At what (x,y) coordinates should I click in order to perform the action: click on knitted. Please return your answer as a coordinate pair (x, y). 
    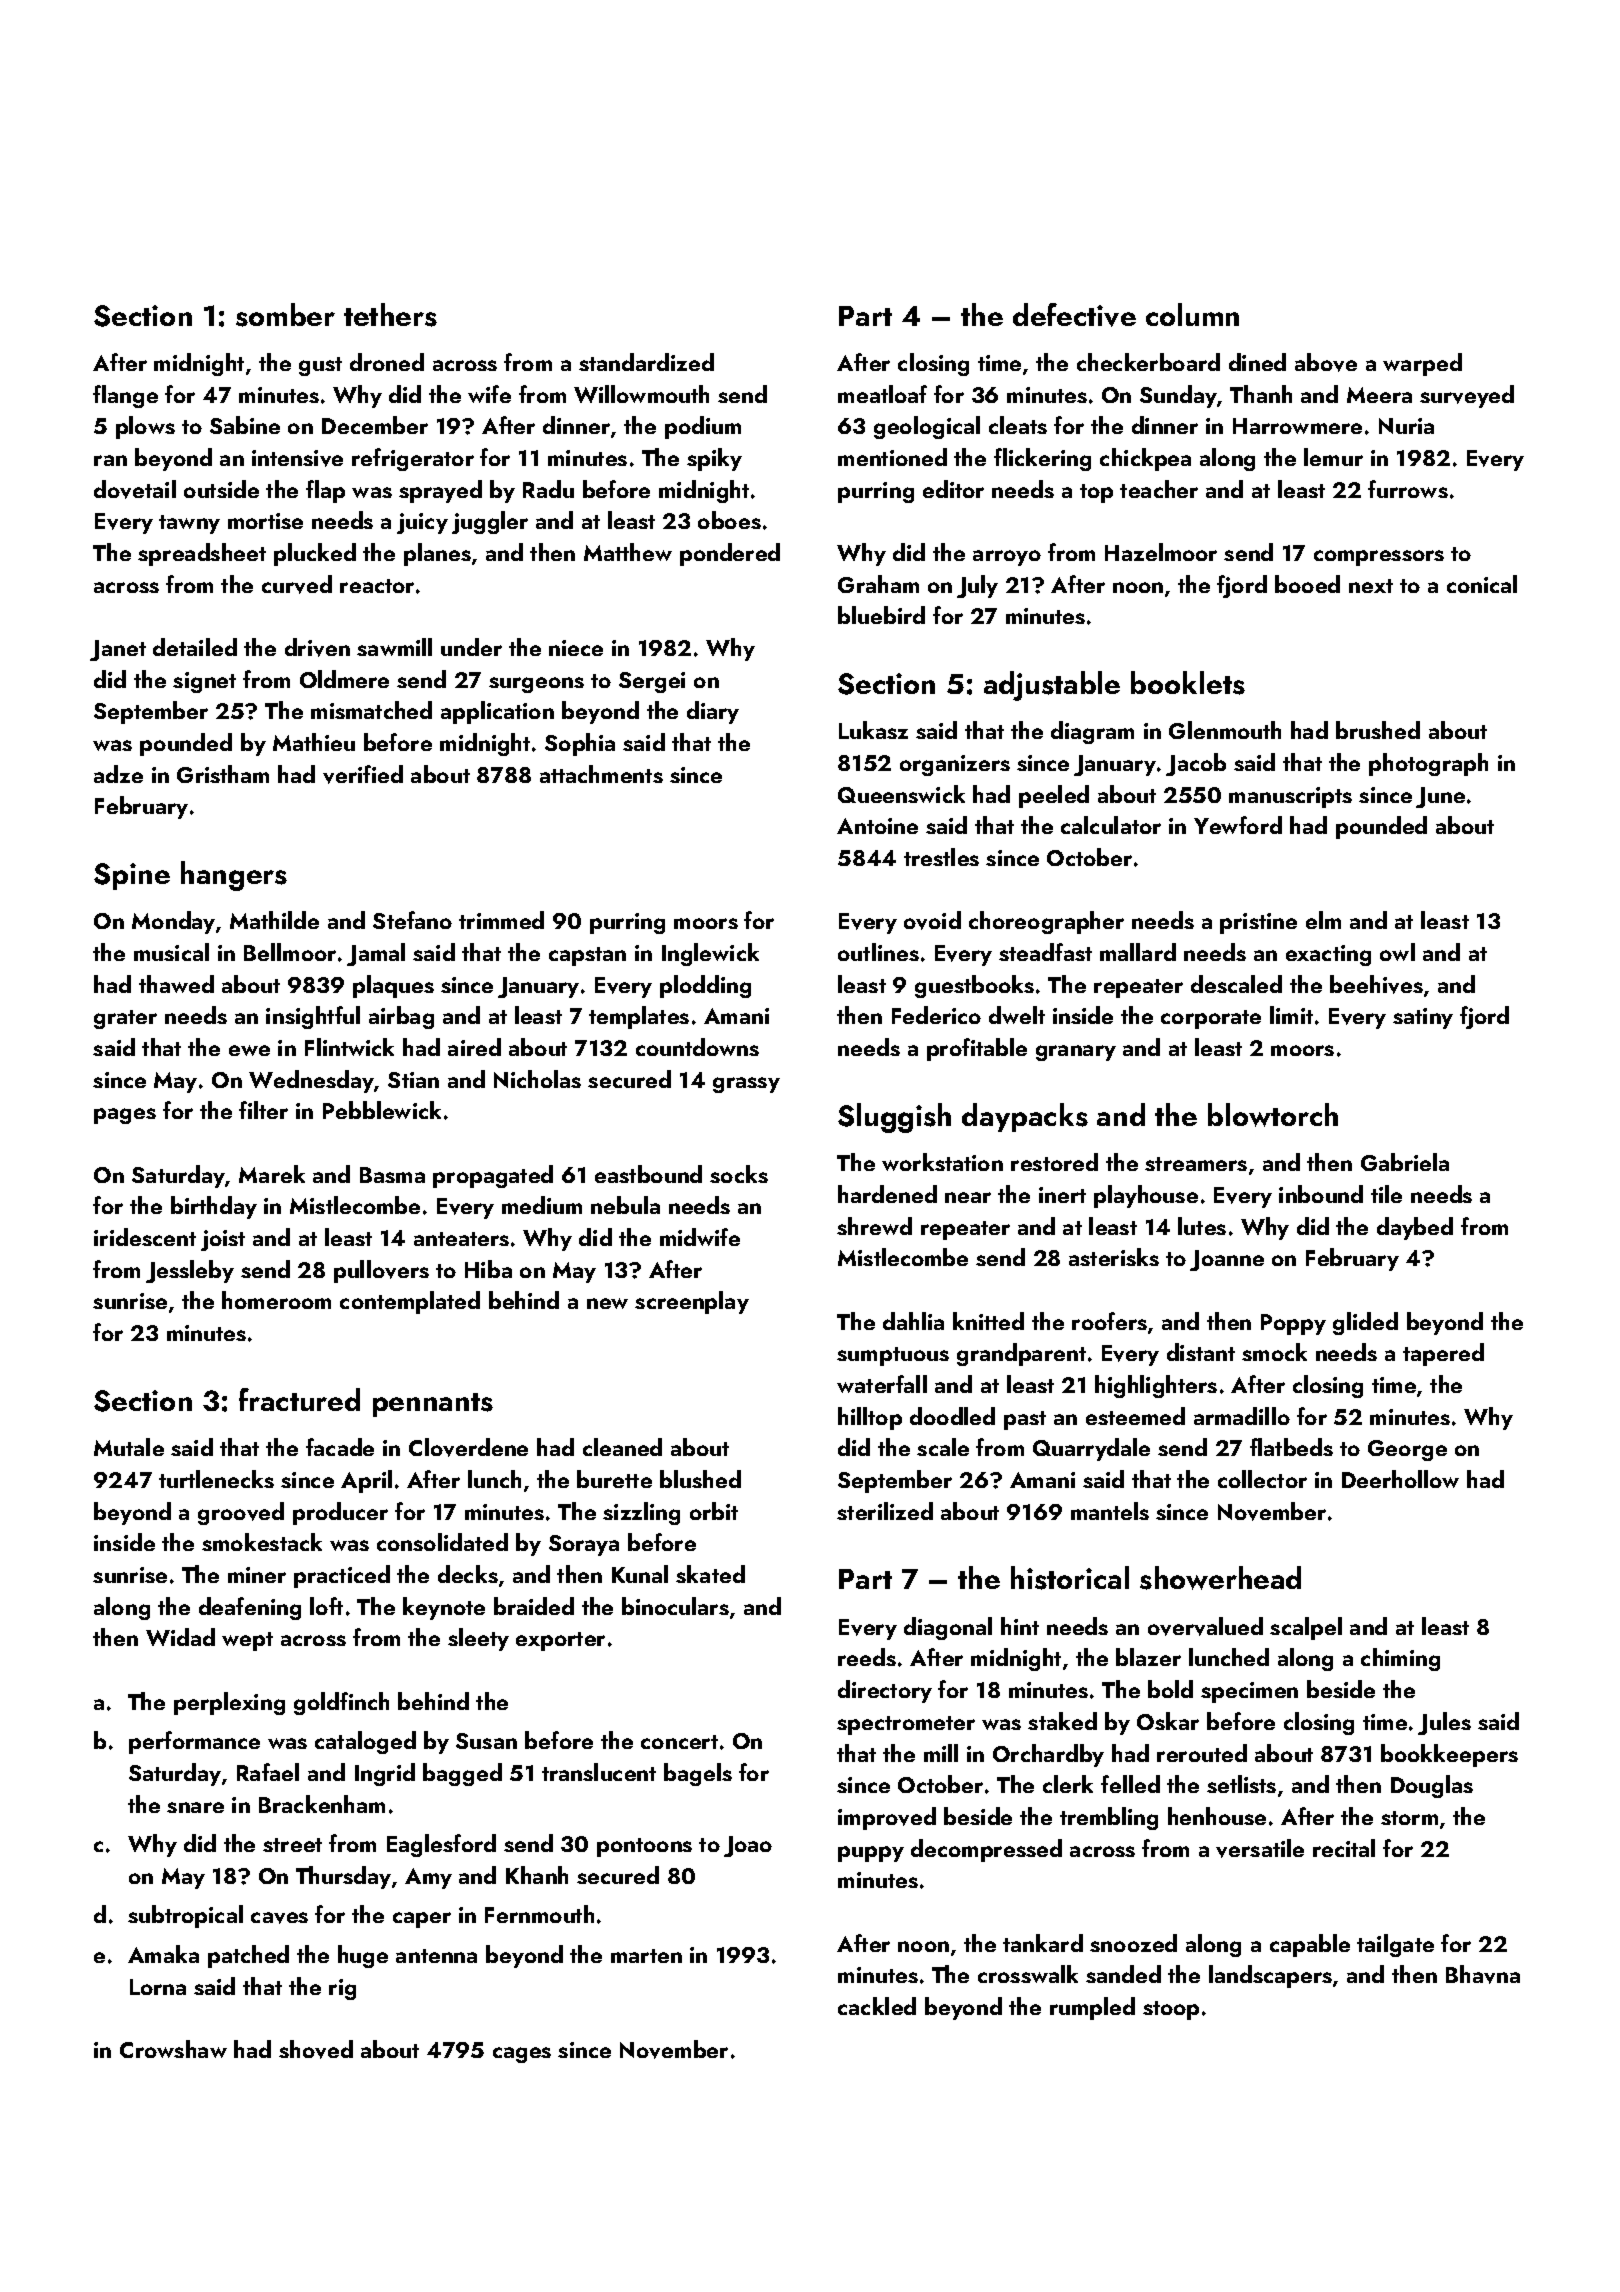
    Looking at the image, I should click on (988, 1321).
